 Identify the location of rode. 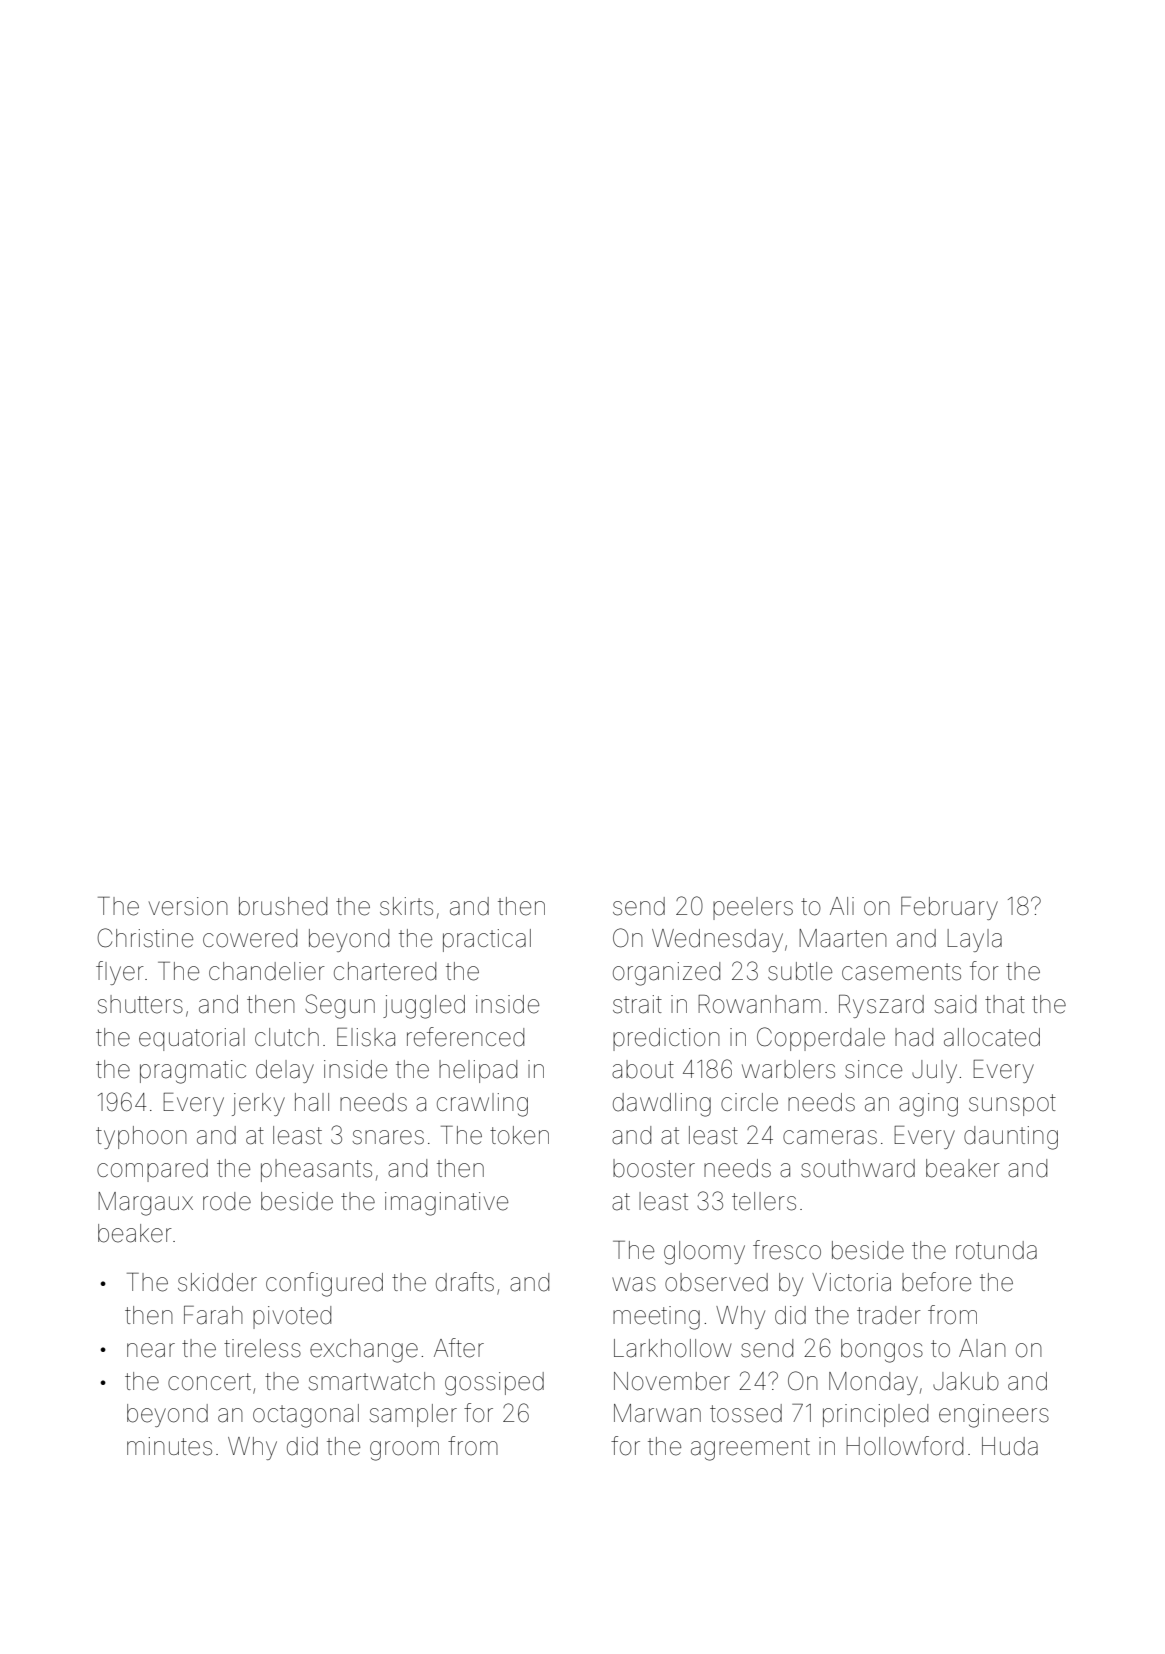
(227, 1201).
